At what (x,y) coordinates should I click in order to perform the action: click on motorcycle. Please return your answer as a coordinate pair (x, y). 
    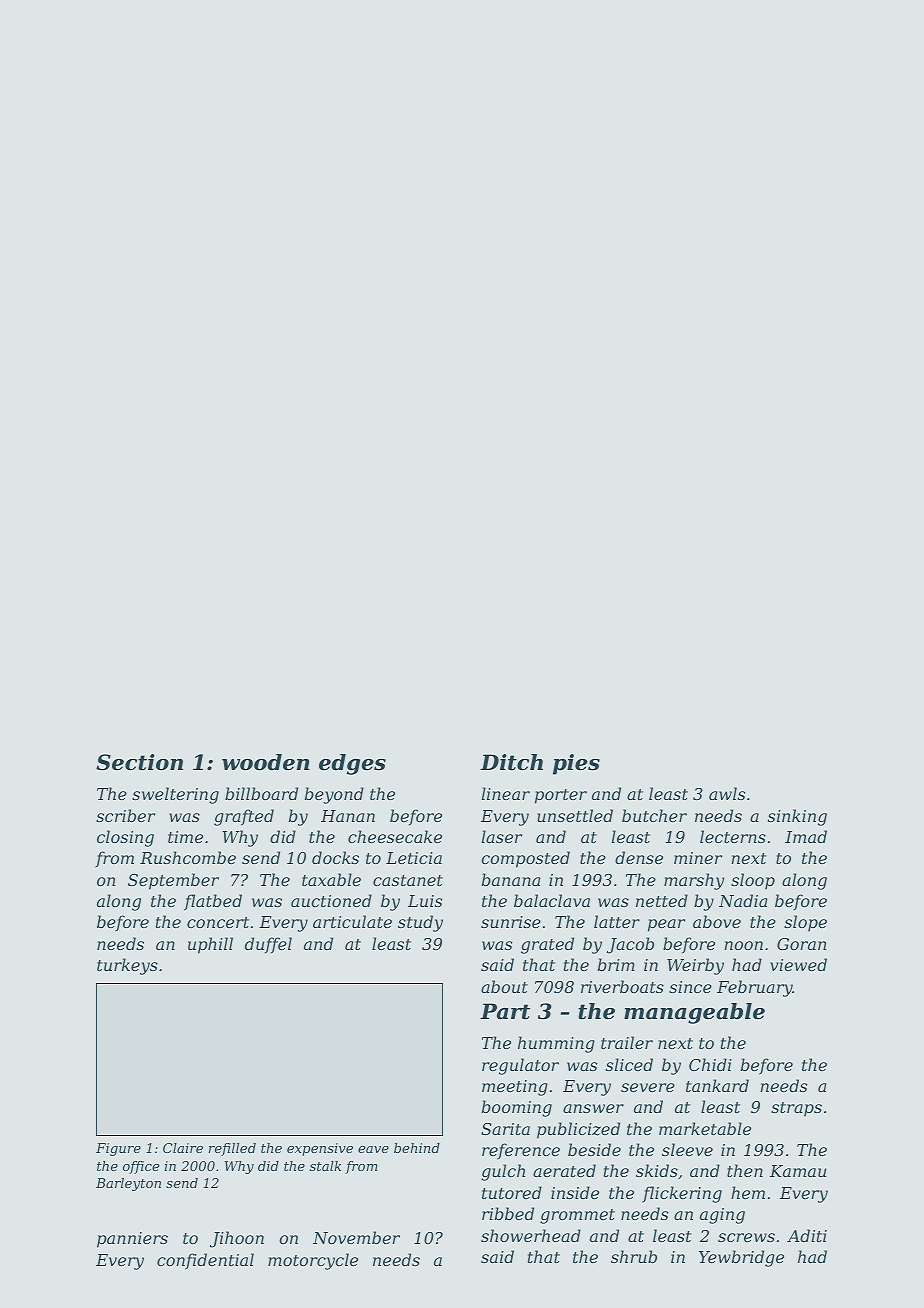
    Looking at the image, I should click on (313, 1261).
